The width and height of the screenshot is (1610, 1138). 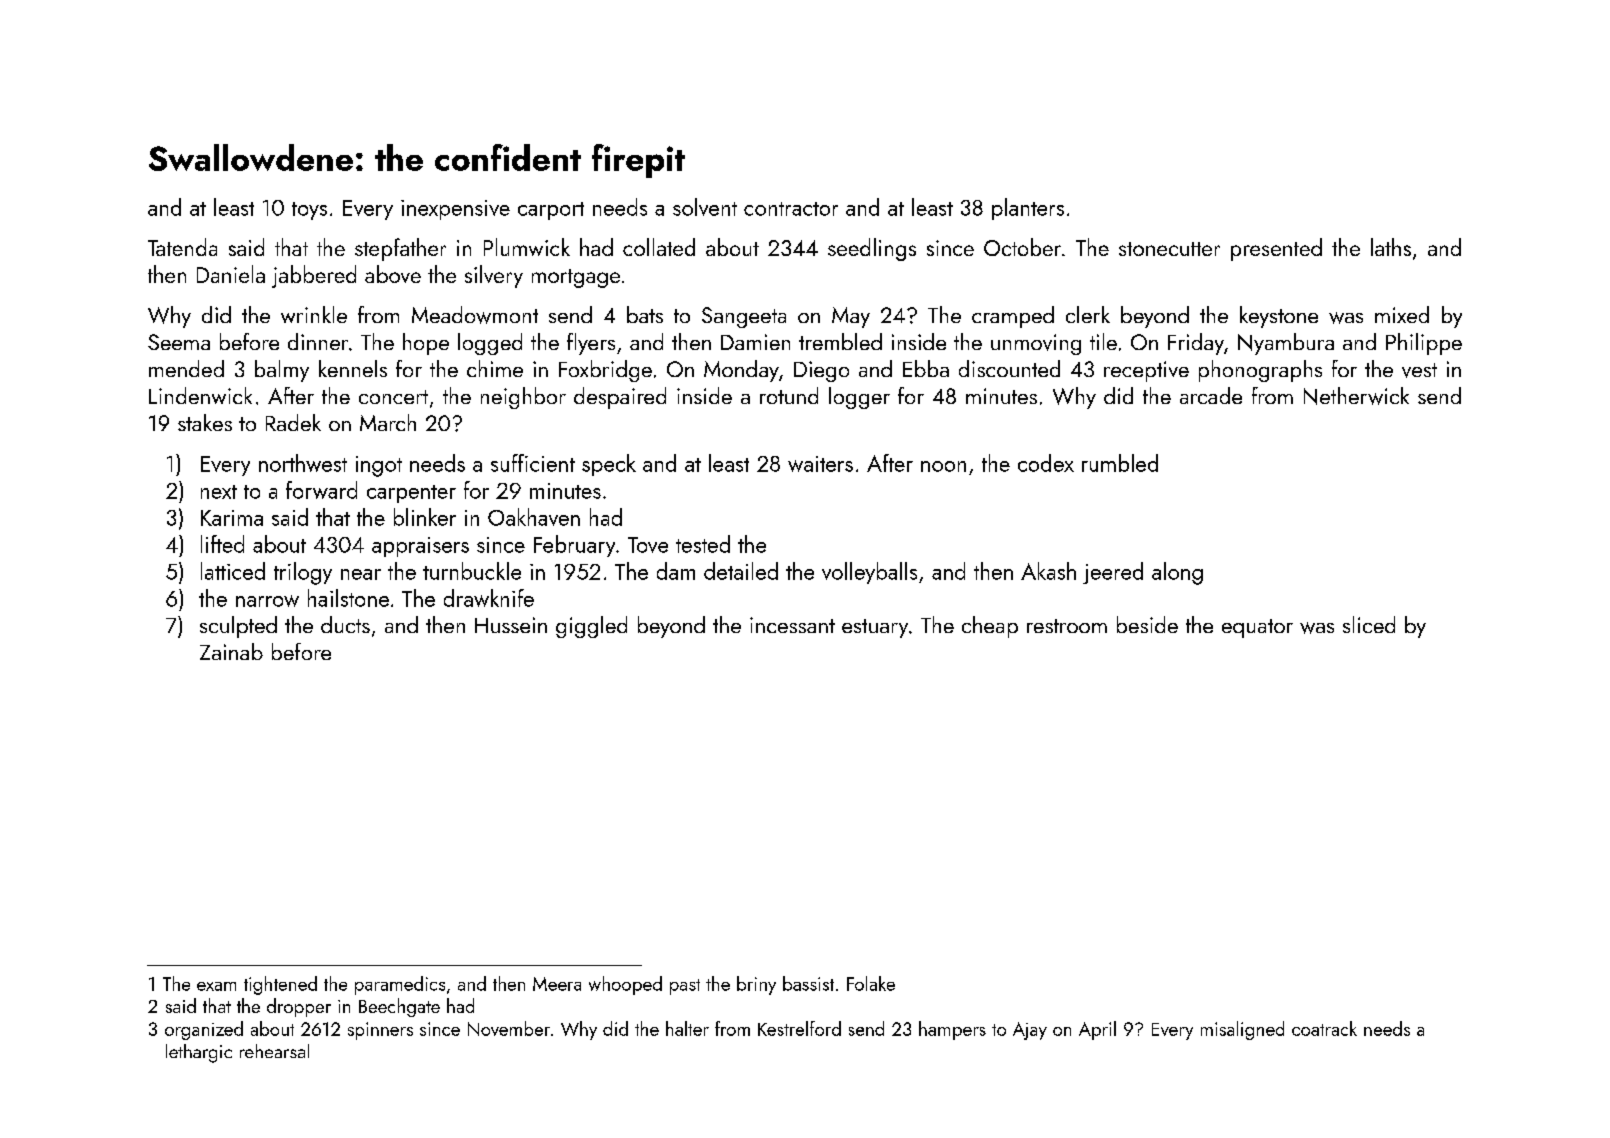 What do you see at coordinates (875, 628) in the screenshot?
I see `estuary` at bounding box center [875, 628].
